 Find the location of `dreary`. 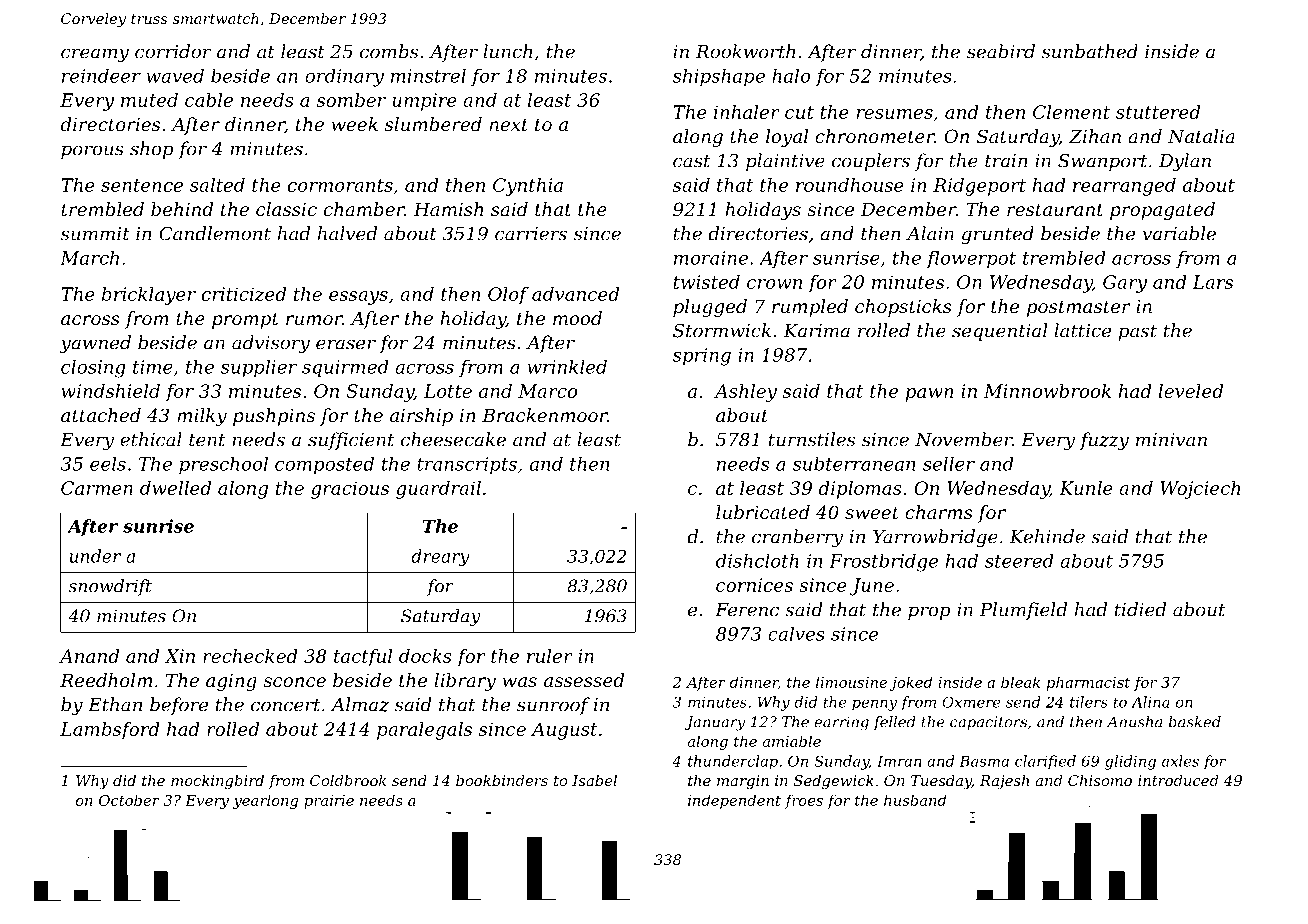

dreary is located at coordinates (440, 557).
